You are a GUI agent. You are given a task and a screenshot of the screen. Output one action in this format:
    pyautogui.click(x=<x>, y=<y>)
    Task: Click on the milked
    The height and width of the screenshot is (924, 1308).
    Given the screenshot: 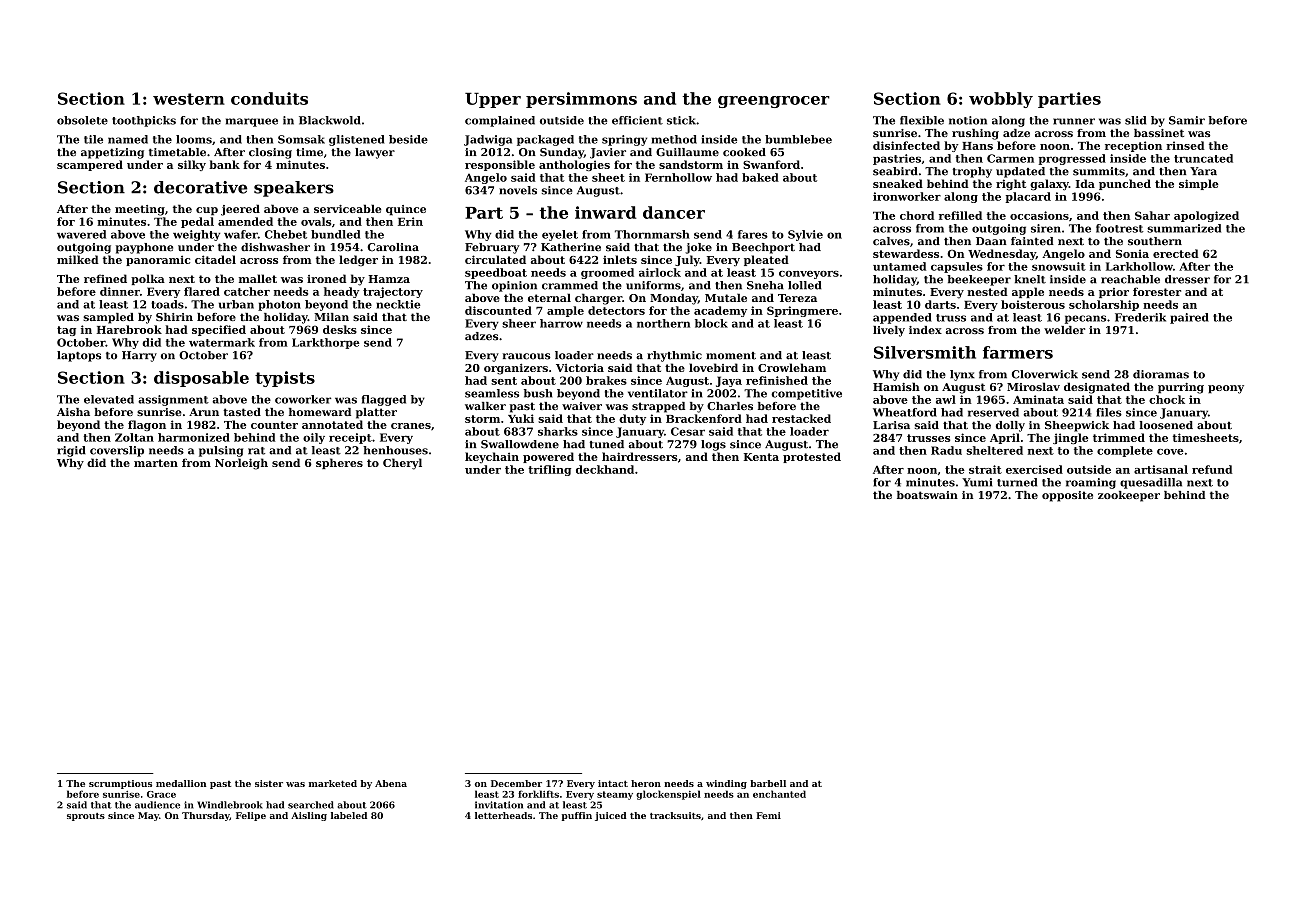 What is the action you would take?
    pyautogui.click(x=78, y=259)
